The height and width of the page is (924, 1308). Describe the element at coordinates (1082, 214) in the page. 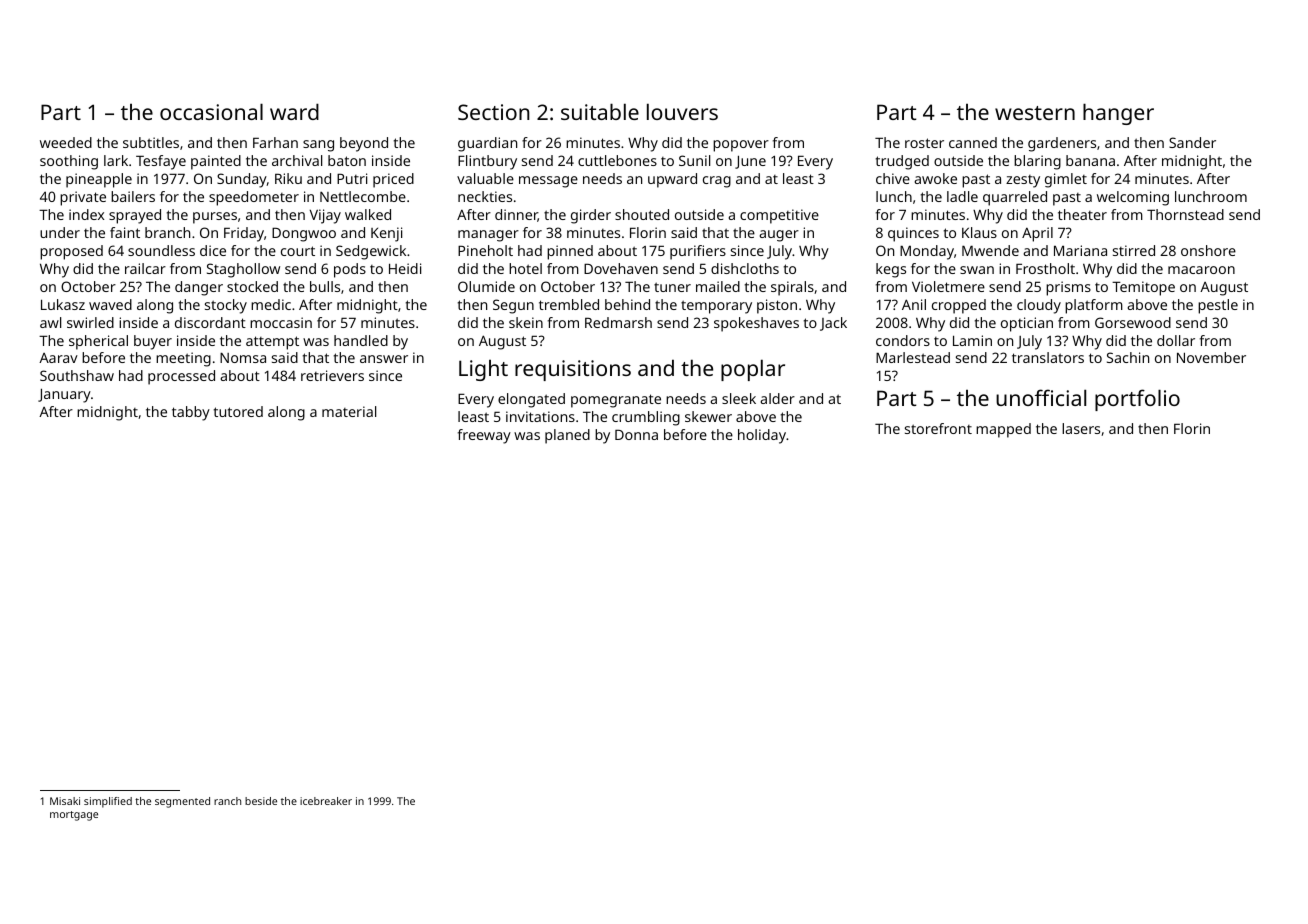

I see `theater` at that location.
